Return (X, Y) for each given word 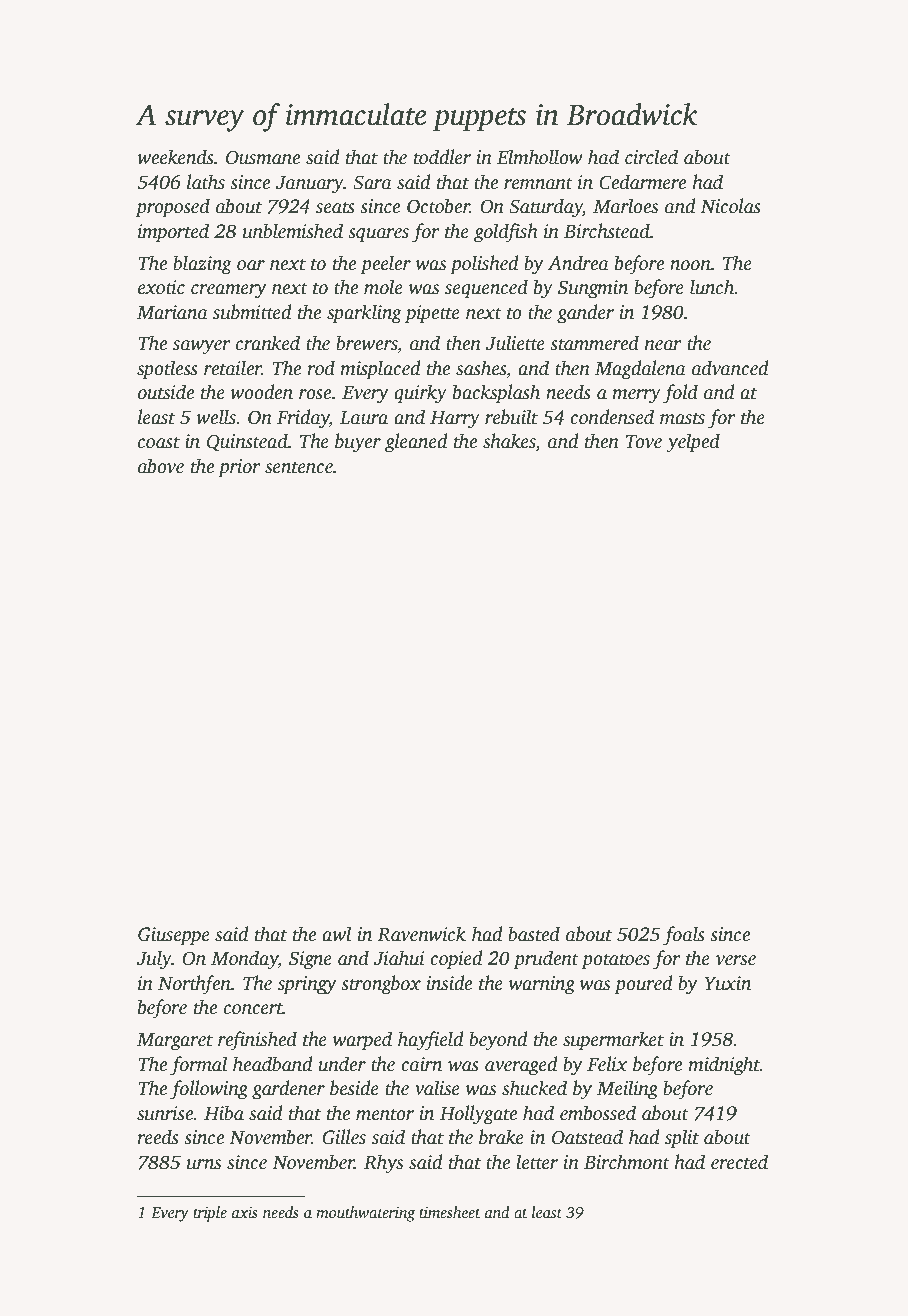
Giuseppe (174, 936)
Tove (644, 442)
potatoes (615, 961)
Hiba (224, 1113)
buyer (358, 443)
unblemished (293, 231)
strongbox (381, 985)
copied (456, 960)
